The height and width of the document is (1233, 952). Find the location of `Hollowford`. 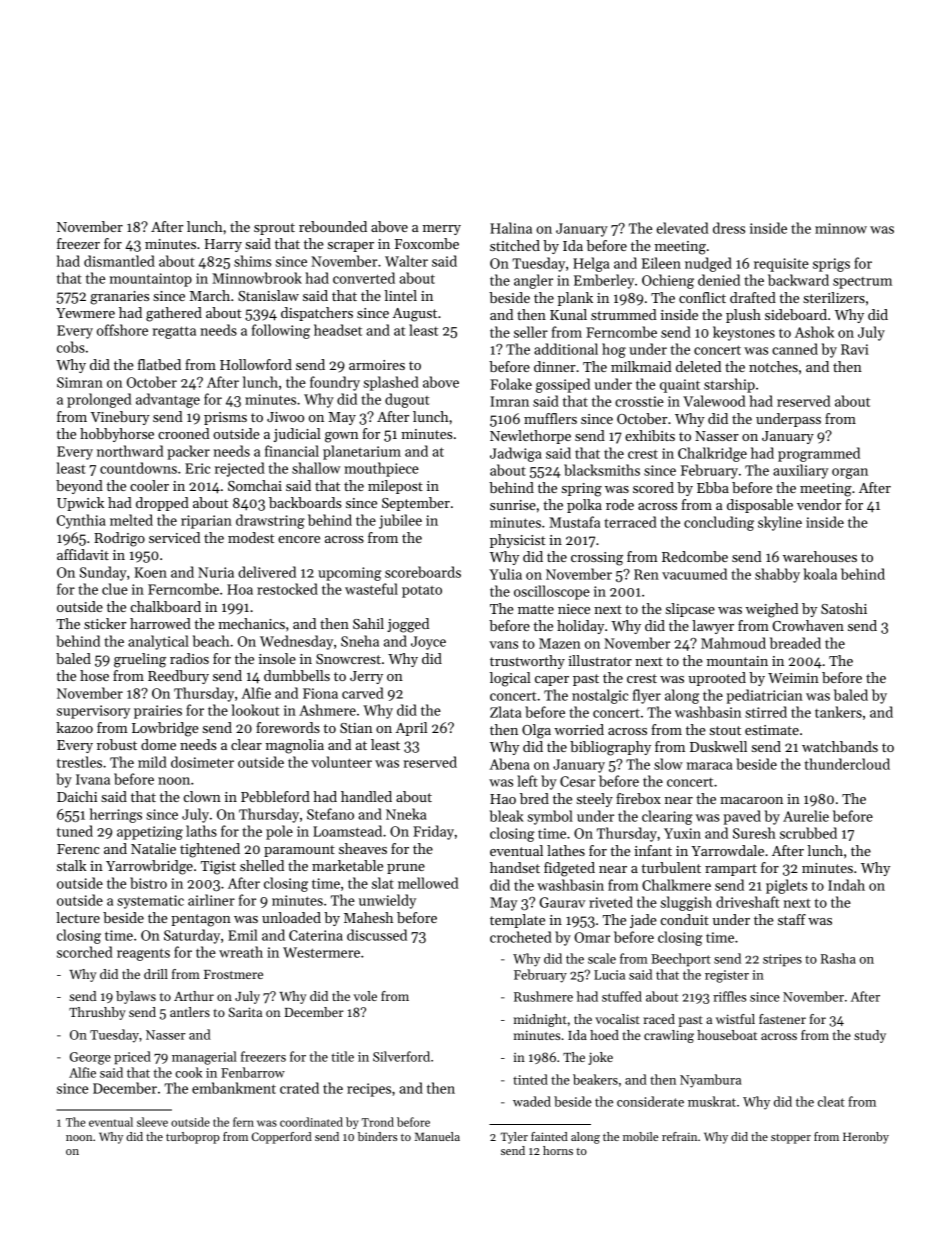

Hollowford is located at coordinates (256, 364).
